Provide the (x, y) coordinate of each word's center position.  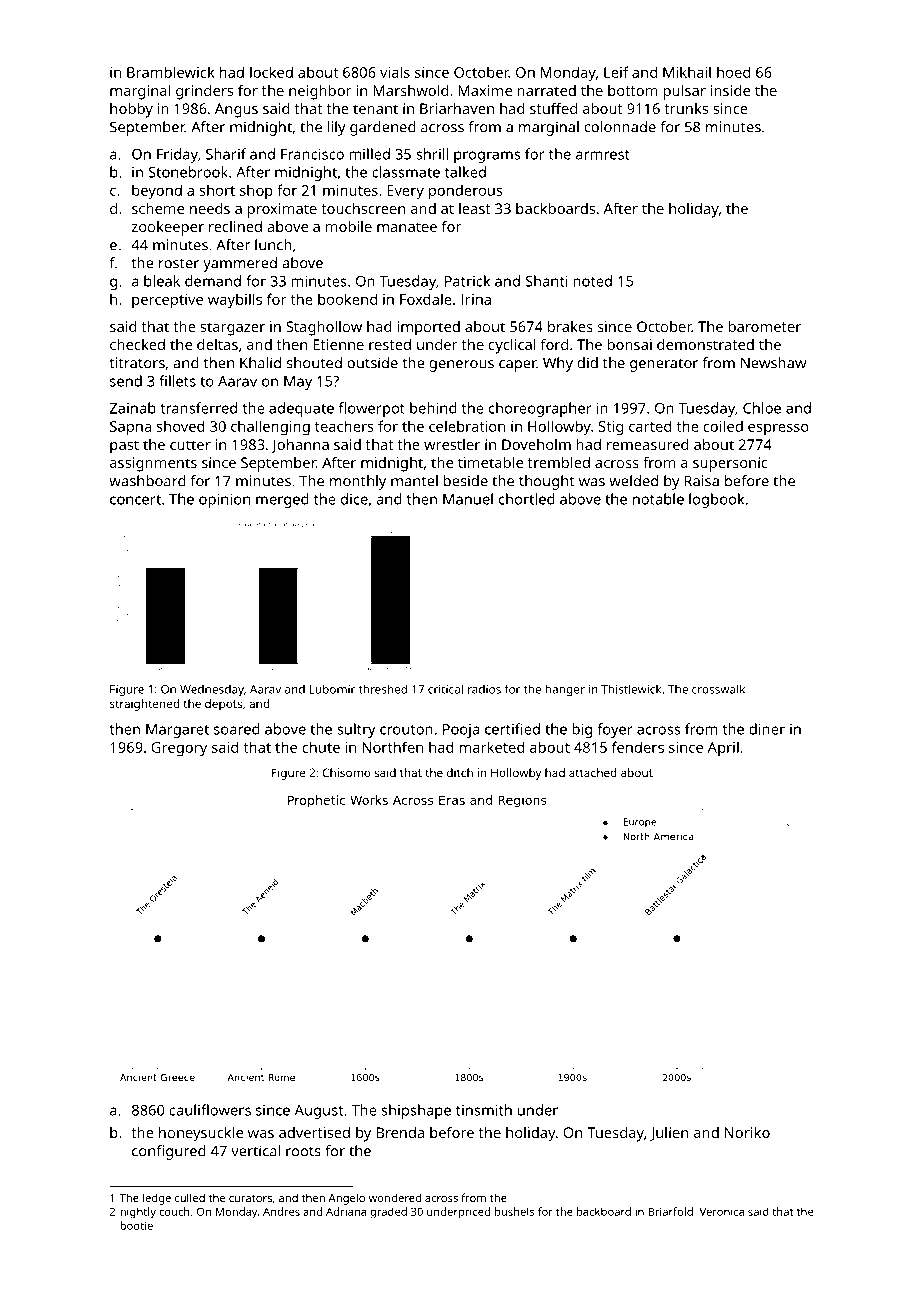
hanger (565, 690)
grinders (204, 92)
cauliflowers (210, 1110)
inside (730, 90)
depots (223, 705)
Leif (616, 72)
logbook (717, 500)
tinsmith (484, 1110)
